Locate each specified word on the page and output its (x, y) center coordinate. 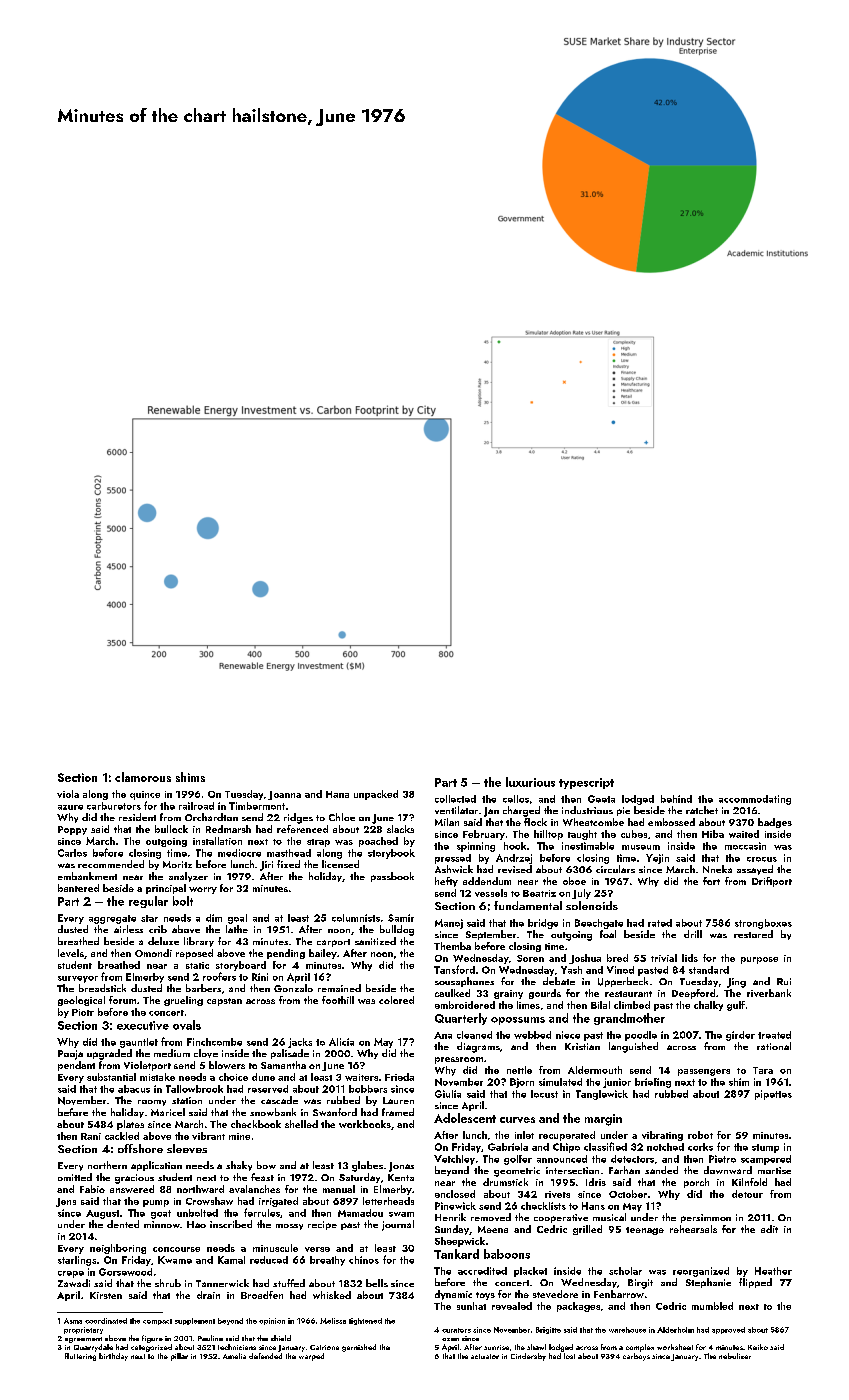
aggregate (112, 919)
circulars (615, 869)
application (156, 1166)
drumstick (505, 1182)
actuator (485, 1356)
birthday (113, 1357)
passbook (392, 877)
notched (665, 1147)
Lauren (398, 1100)
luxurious (530, 782)
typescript (586, 783)
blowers (227, 1065)
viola (68, 794)
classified (605, 1146)
